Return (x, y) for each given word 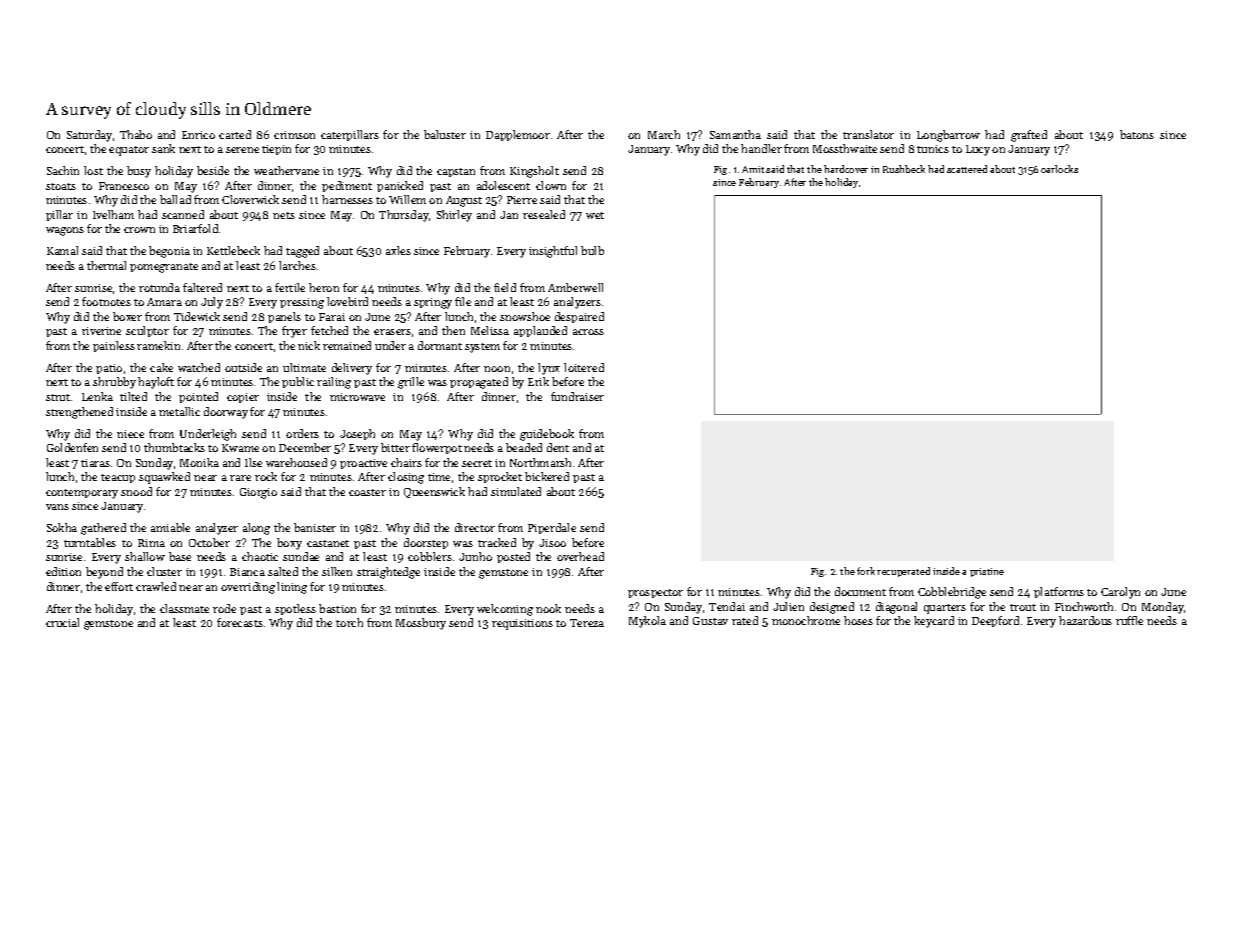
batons (1137, 134)
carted (235, 134)
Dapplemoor (518, 135)
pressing (302, 303)
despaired (579, 317)
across (588, 332)
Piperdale (552, 528)
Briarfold (195, 228)
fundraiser (577, 396)
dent (558, 447)
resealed (544, 214)
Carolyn (1120, 593)
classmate (184, 608)
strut (58, 397)
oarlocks (1059, 169)
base (180, 556)
